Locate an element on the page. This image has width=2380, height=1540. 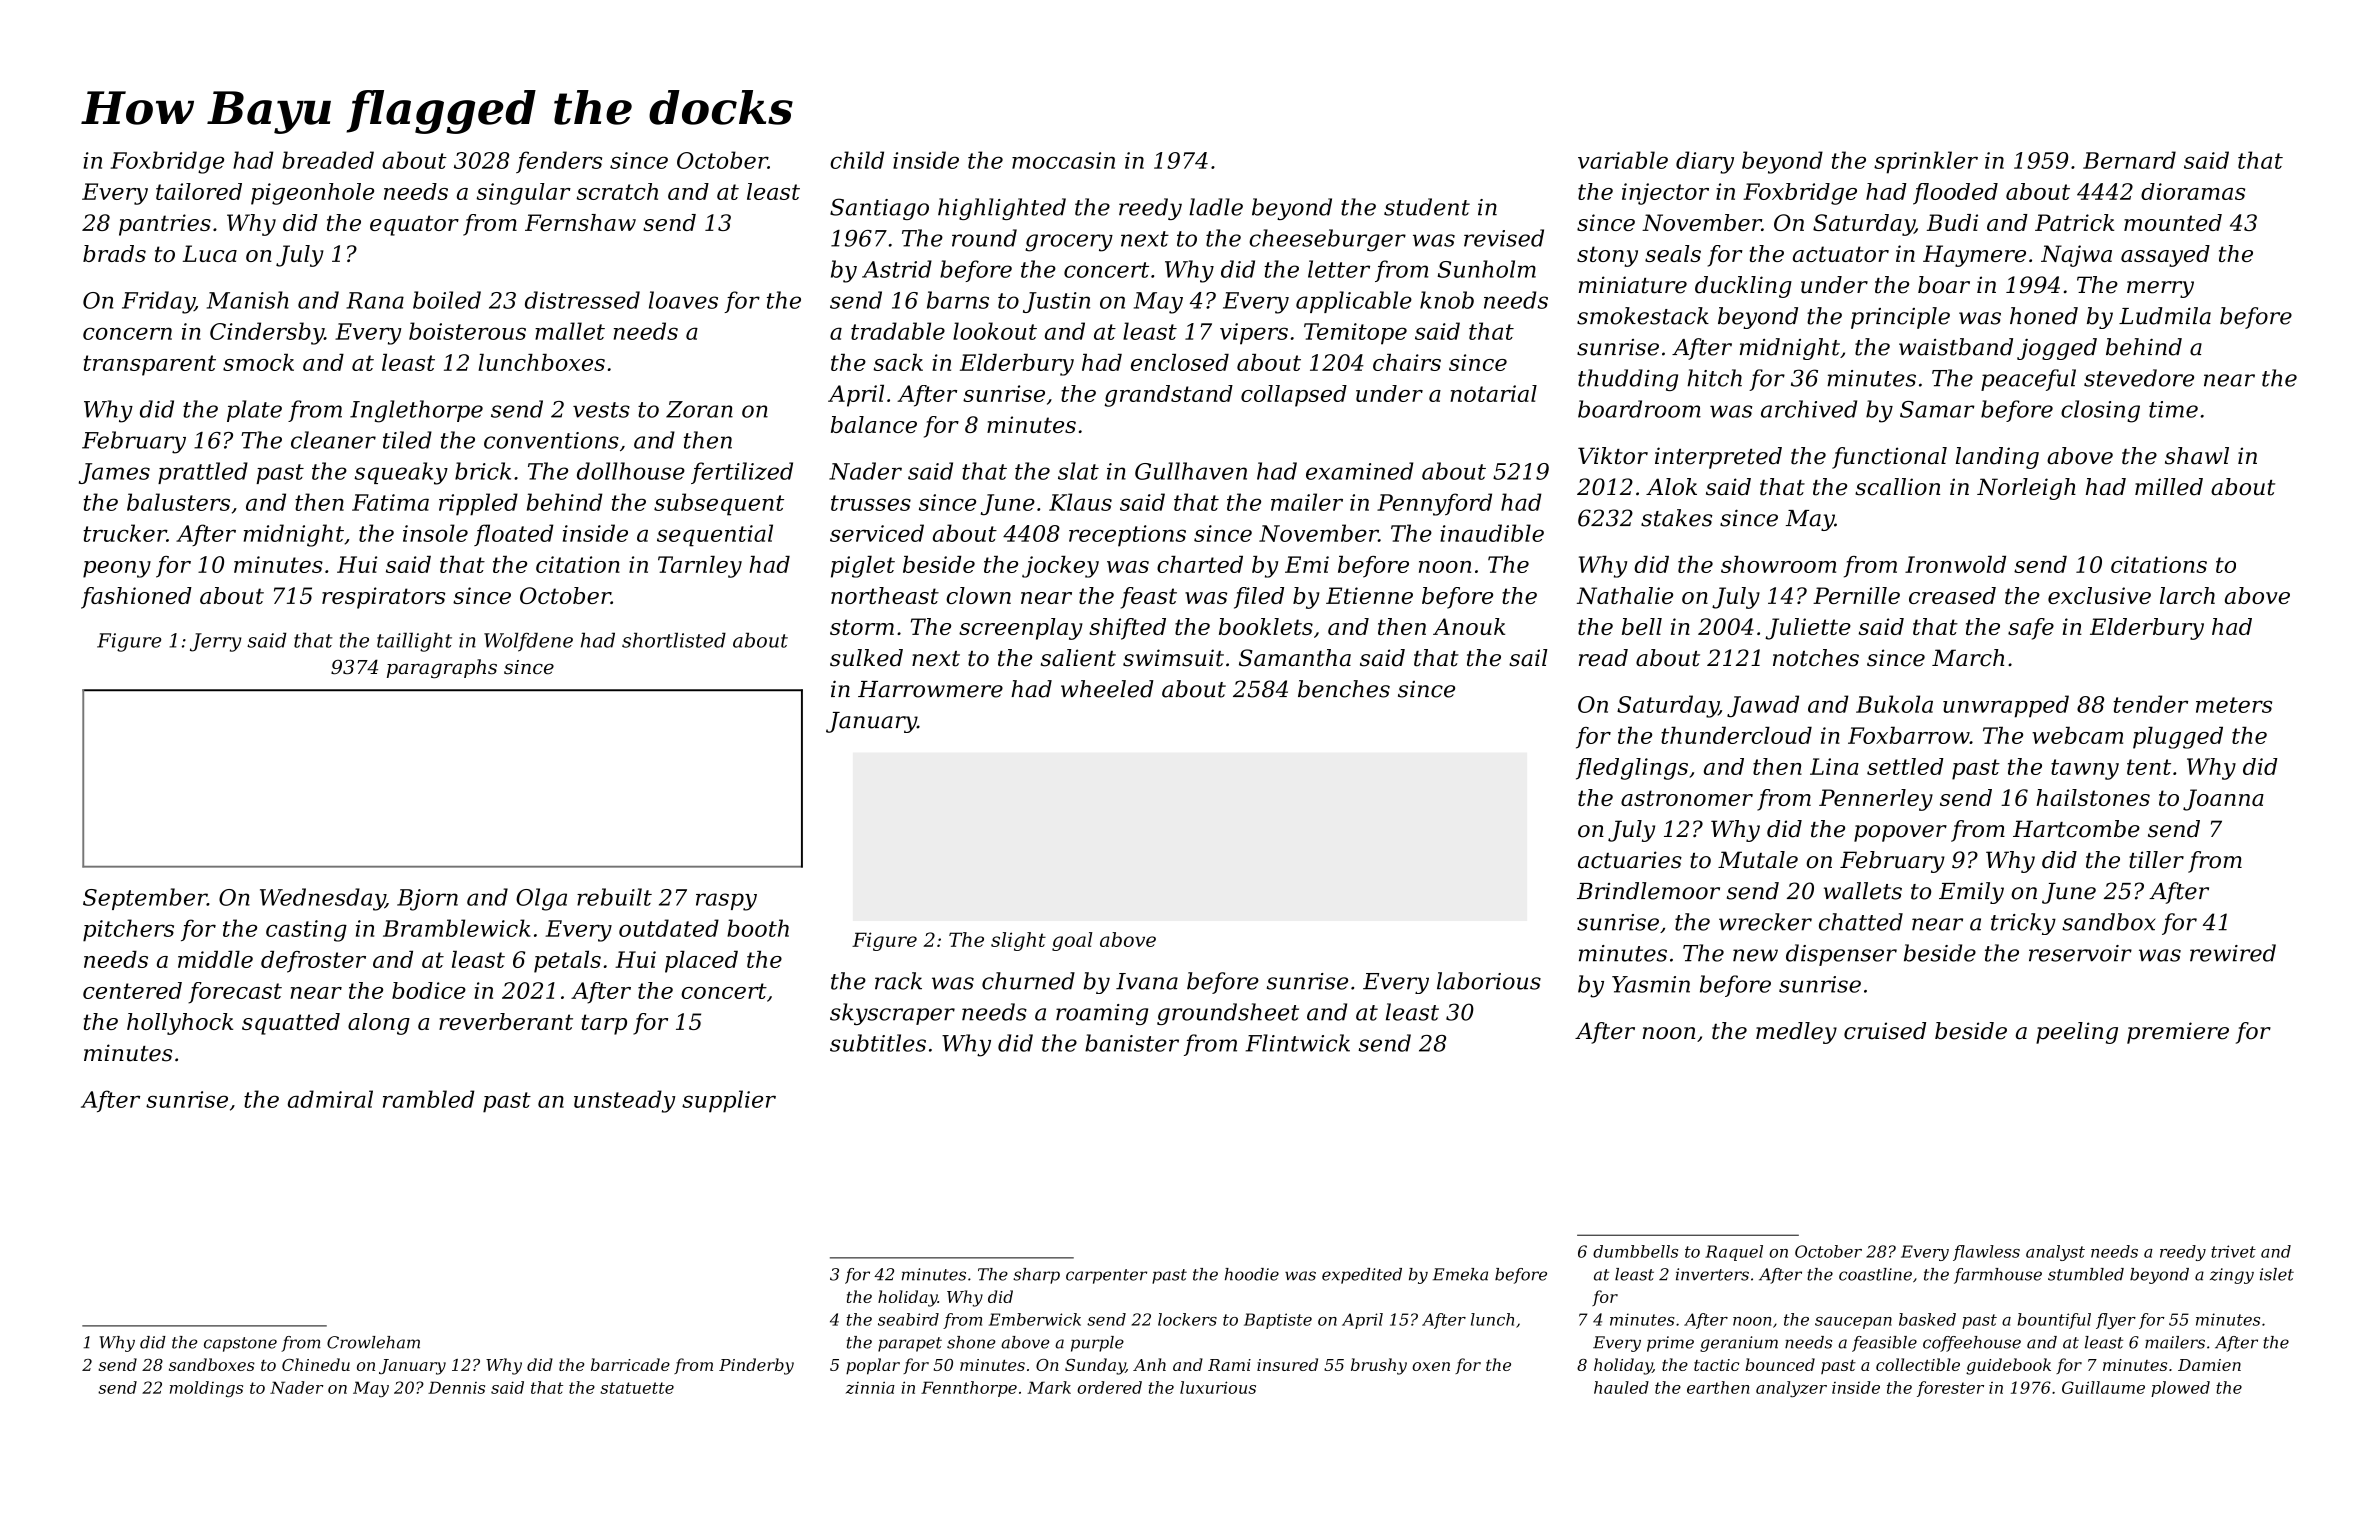
larch is located at coordinates (2187, 595).
